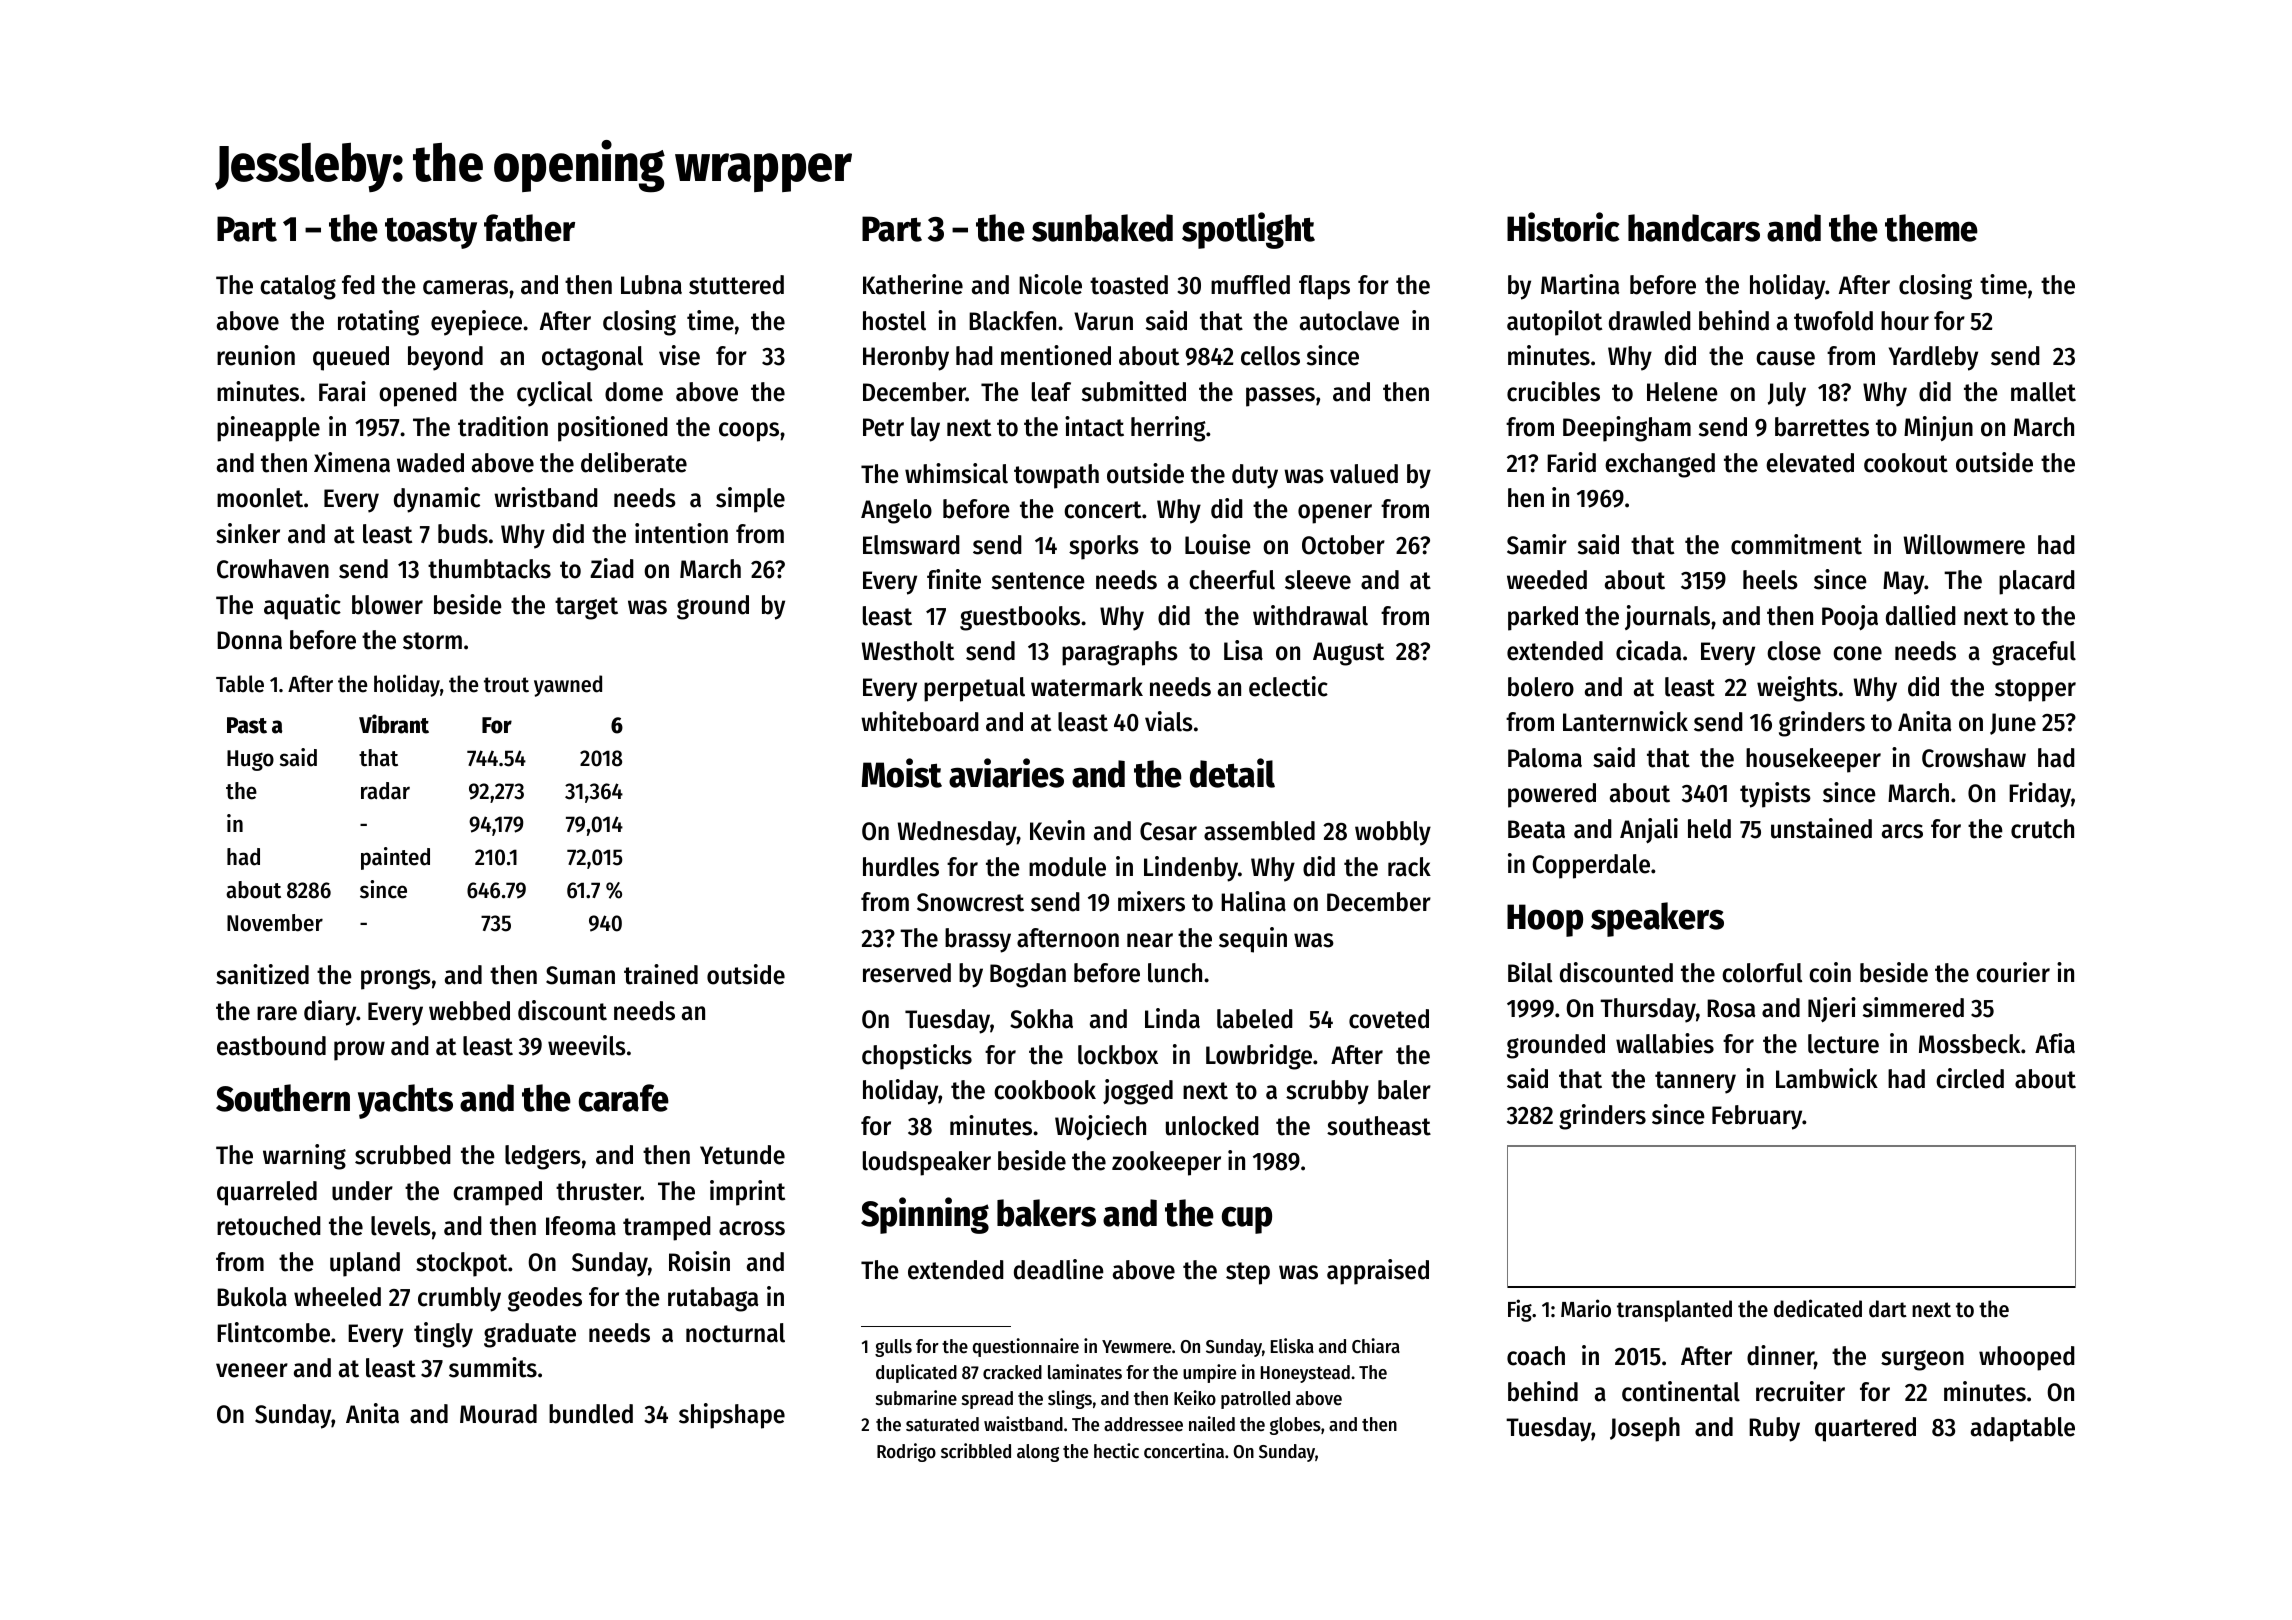 The width and height of the image is (2292, 1620). Describe the element at coordinates (1102, 228) in the image. I see `sunbaked` at that location.
